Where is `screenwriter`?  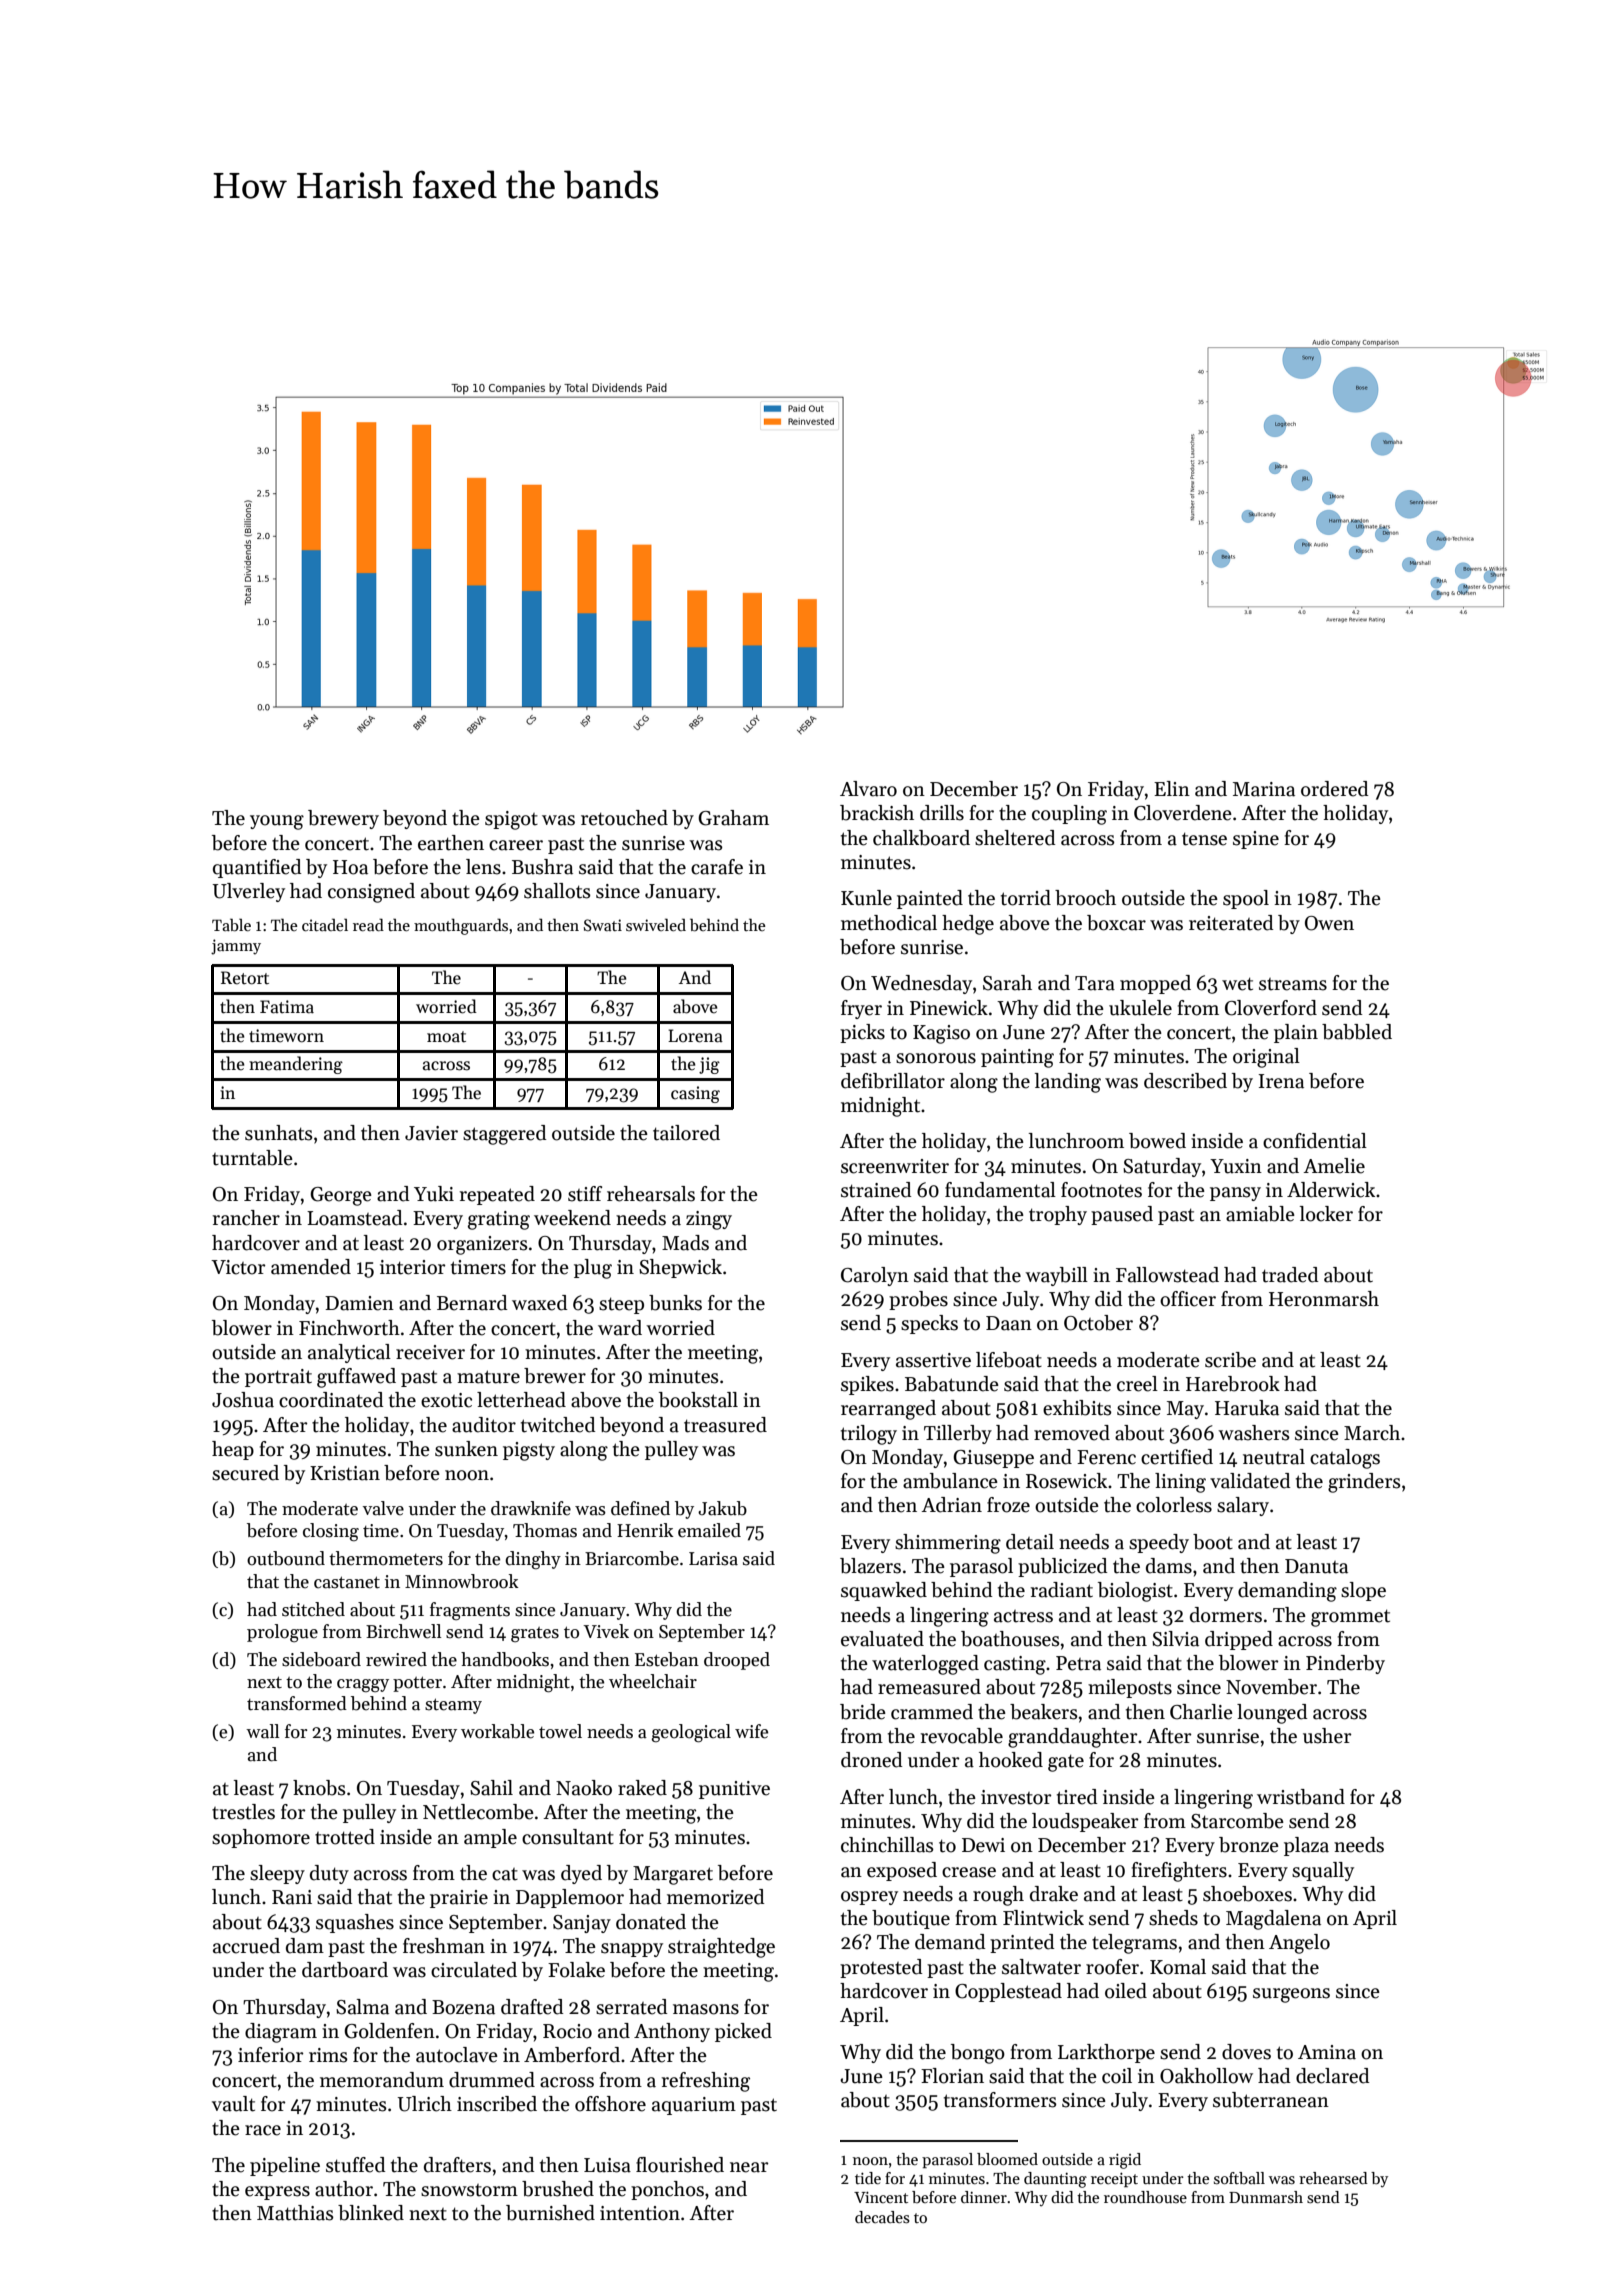
screenwriter is located at coordinates (895, 1166).
